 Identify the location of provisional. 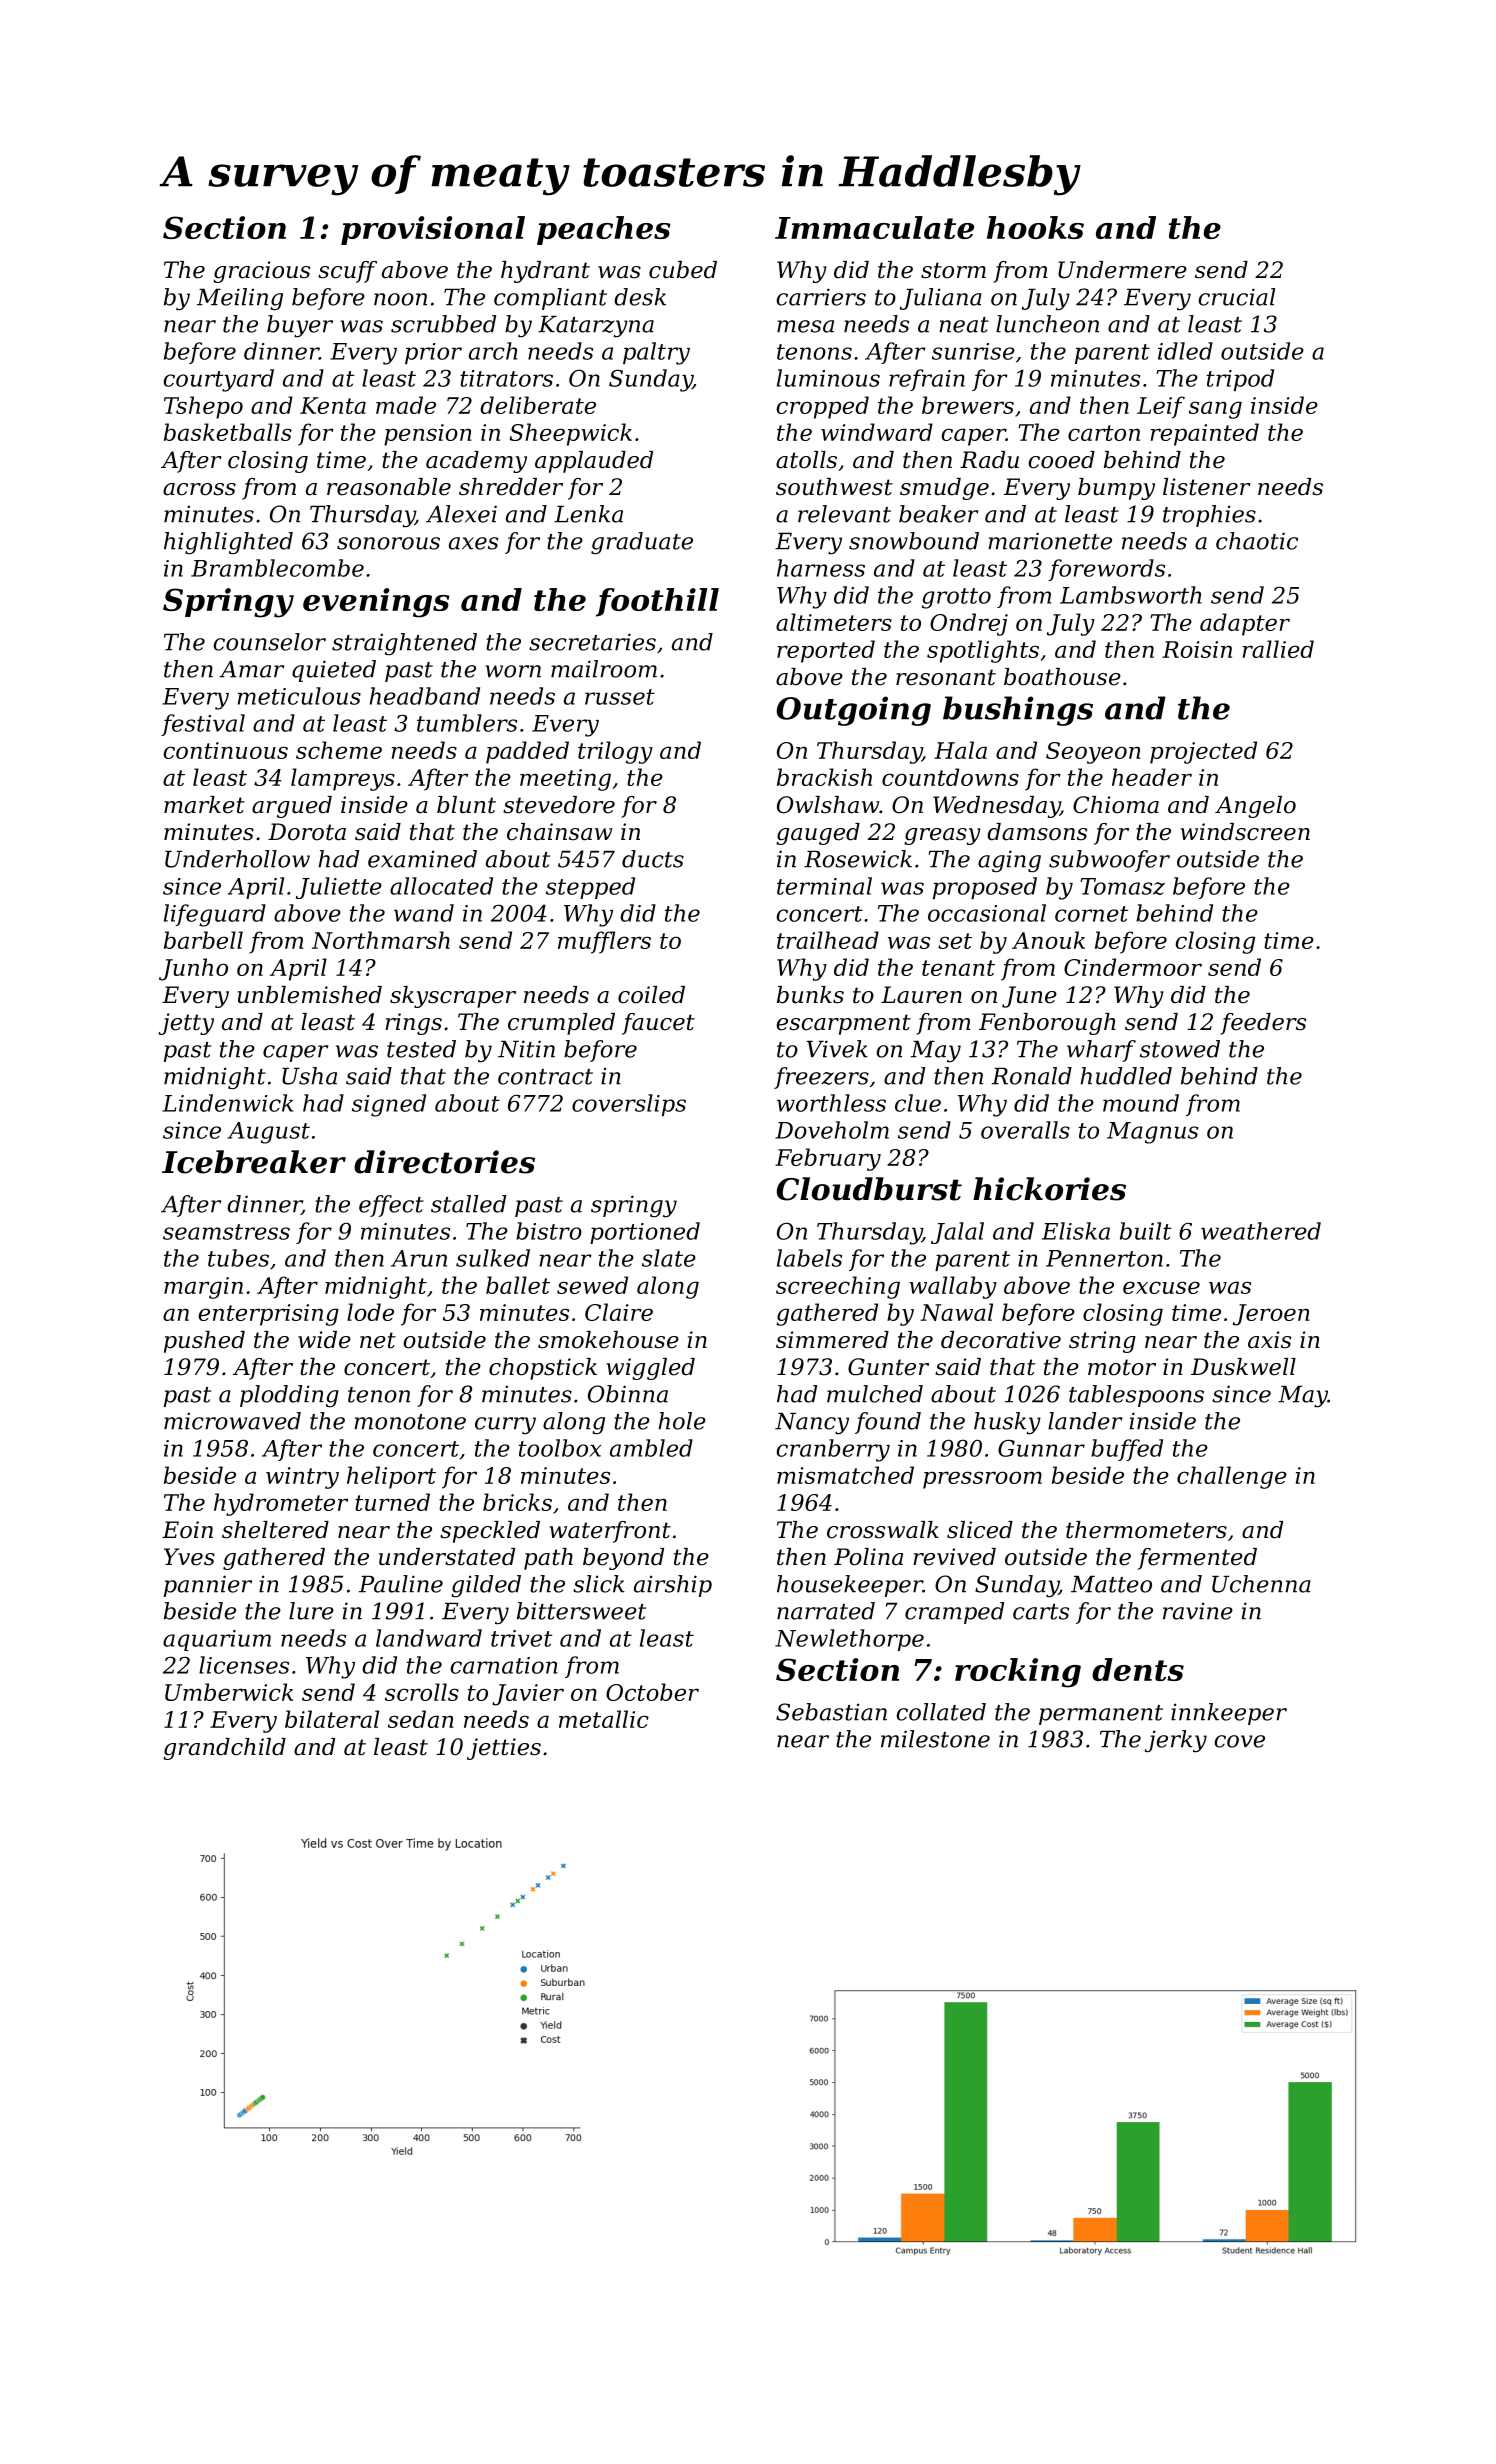
(433, 230).
